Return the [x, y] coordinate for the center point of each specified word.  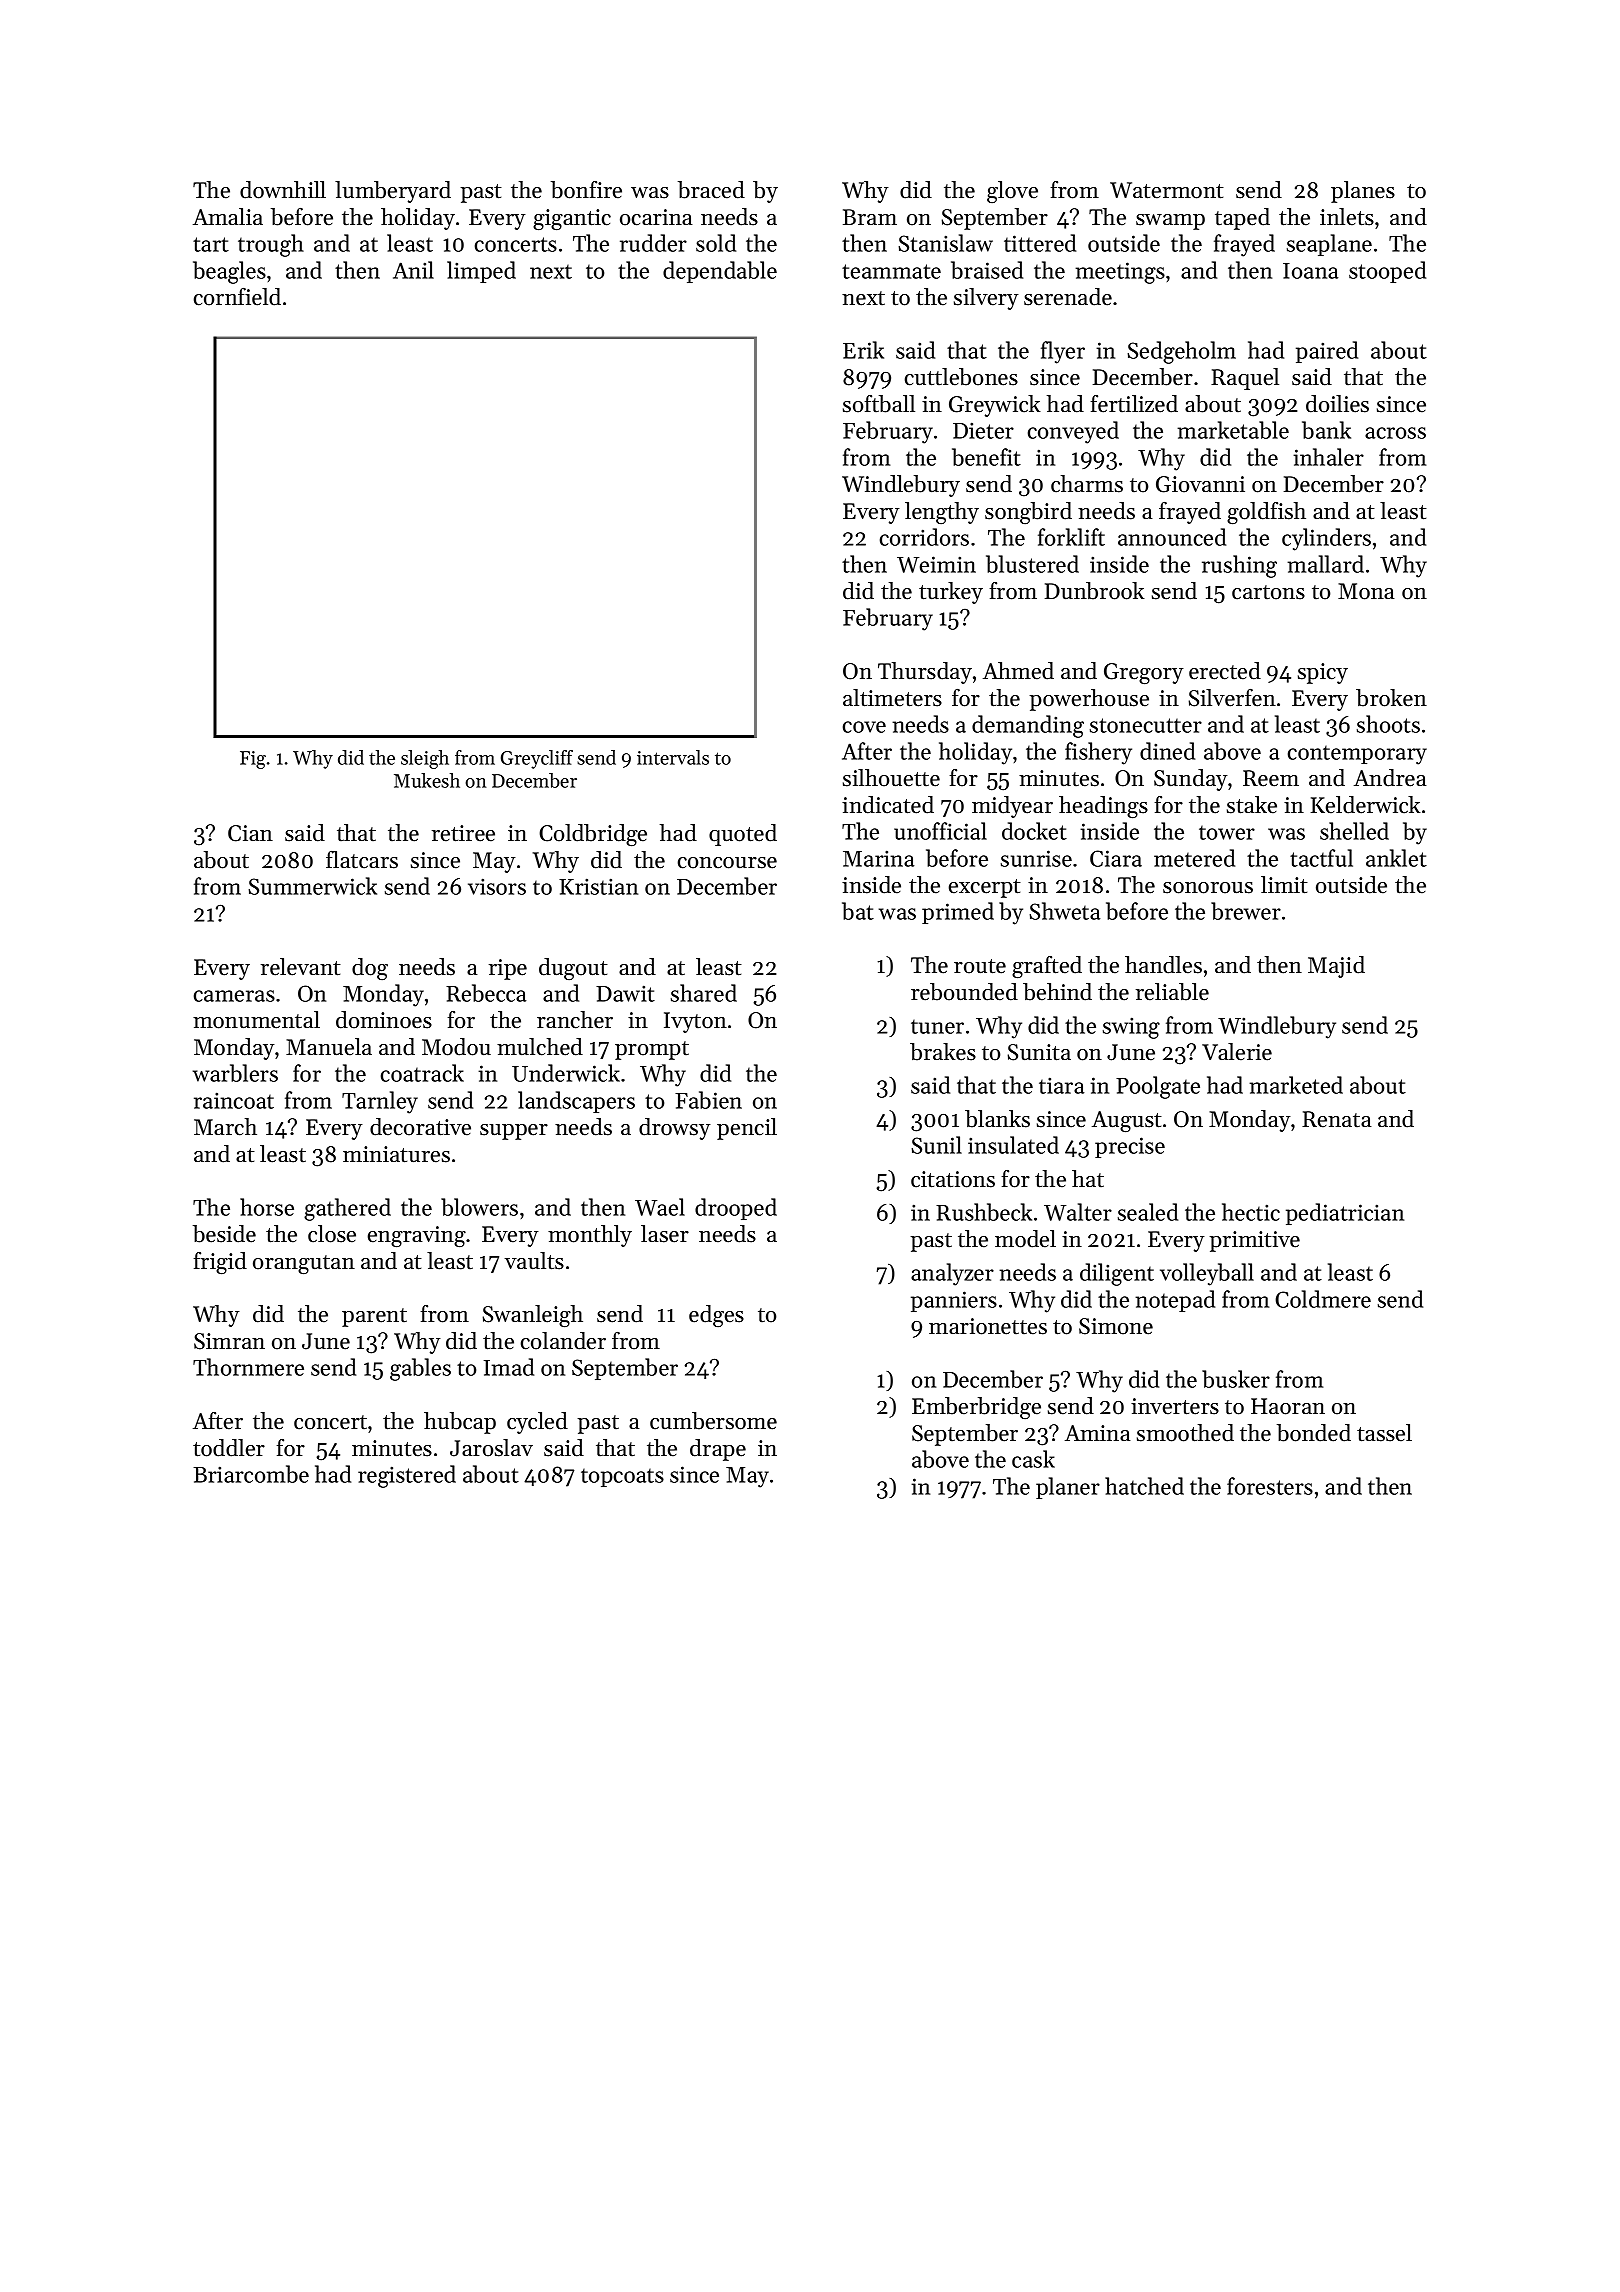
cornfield [237, 297]
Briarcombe [251, 1474]
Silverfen [1232, 698]
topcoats [622, 1477]
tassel [1384, 1433]
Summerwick [312, 886]
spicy [1323, 673]
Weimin [936, 564]
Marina [878, 858]
